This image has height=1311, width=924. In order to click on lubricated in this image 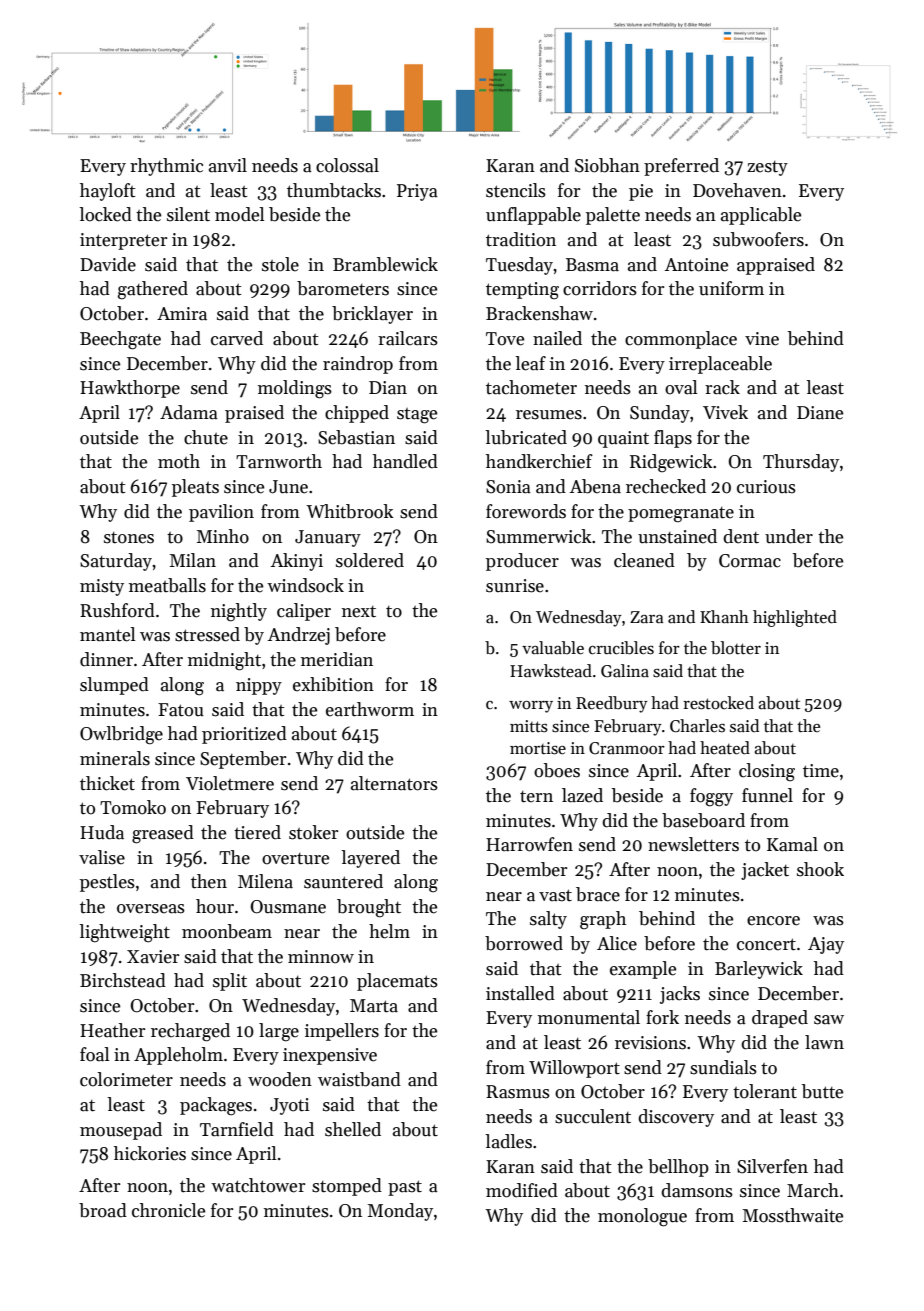, I will do `click(526, 437)`.
